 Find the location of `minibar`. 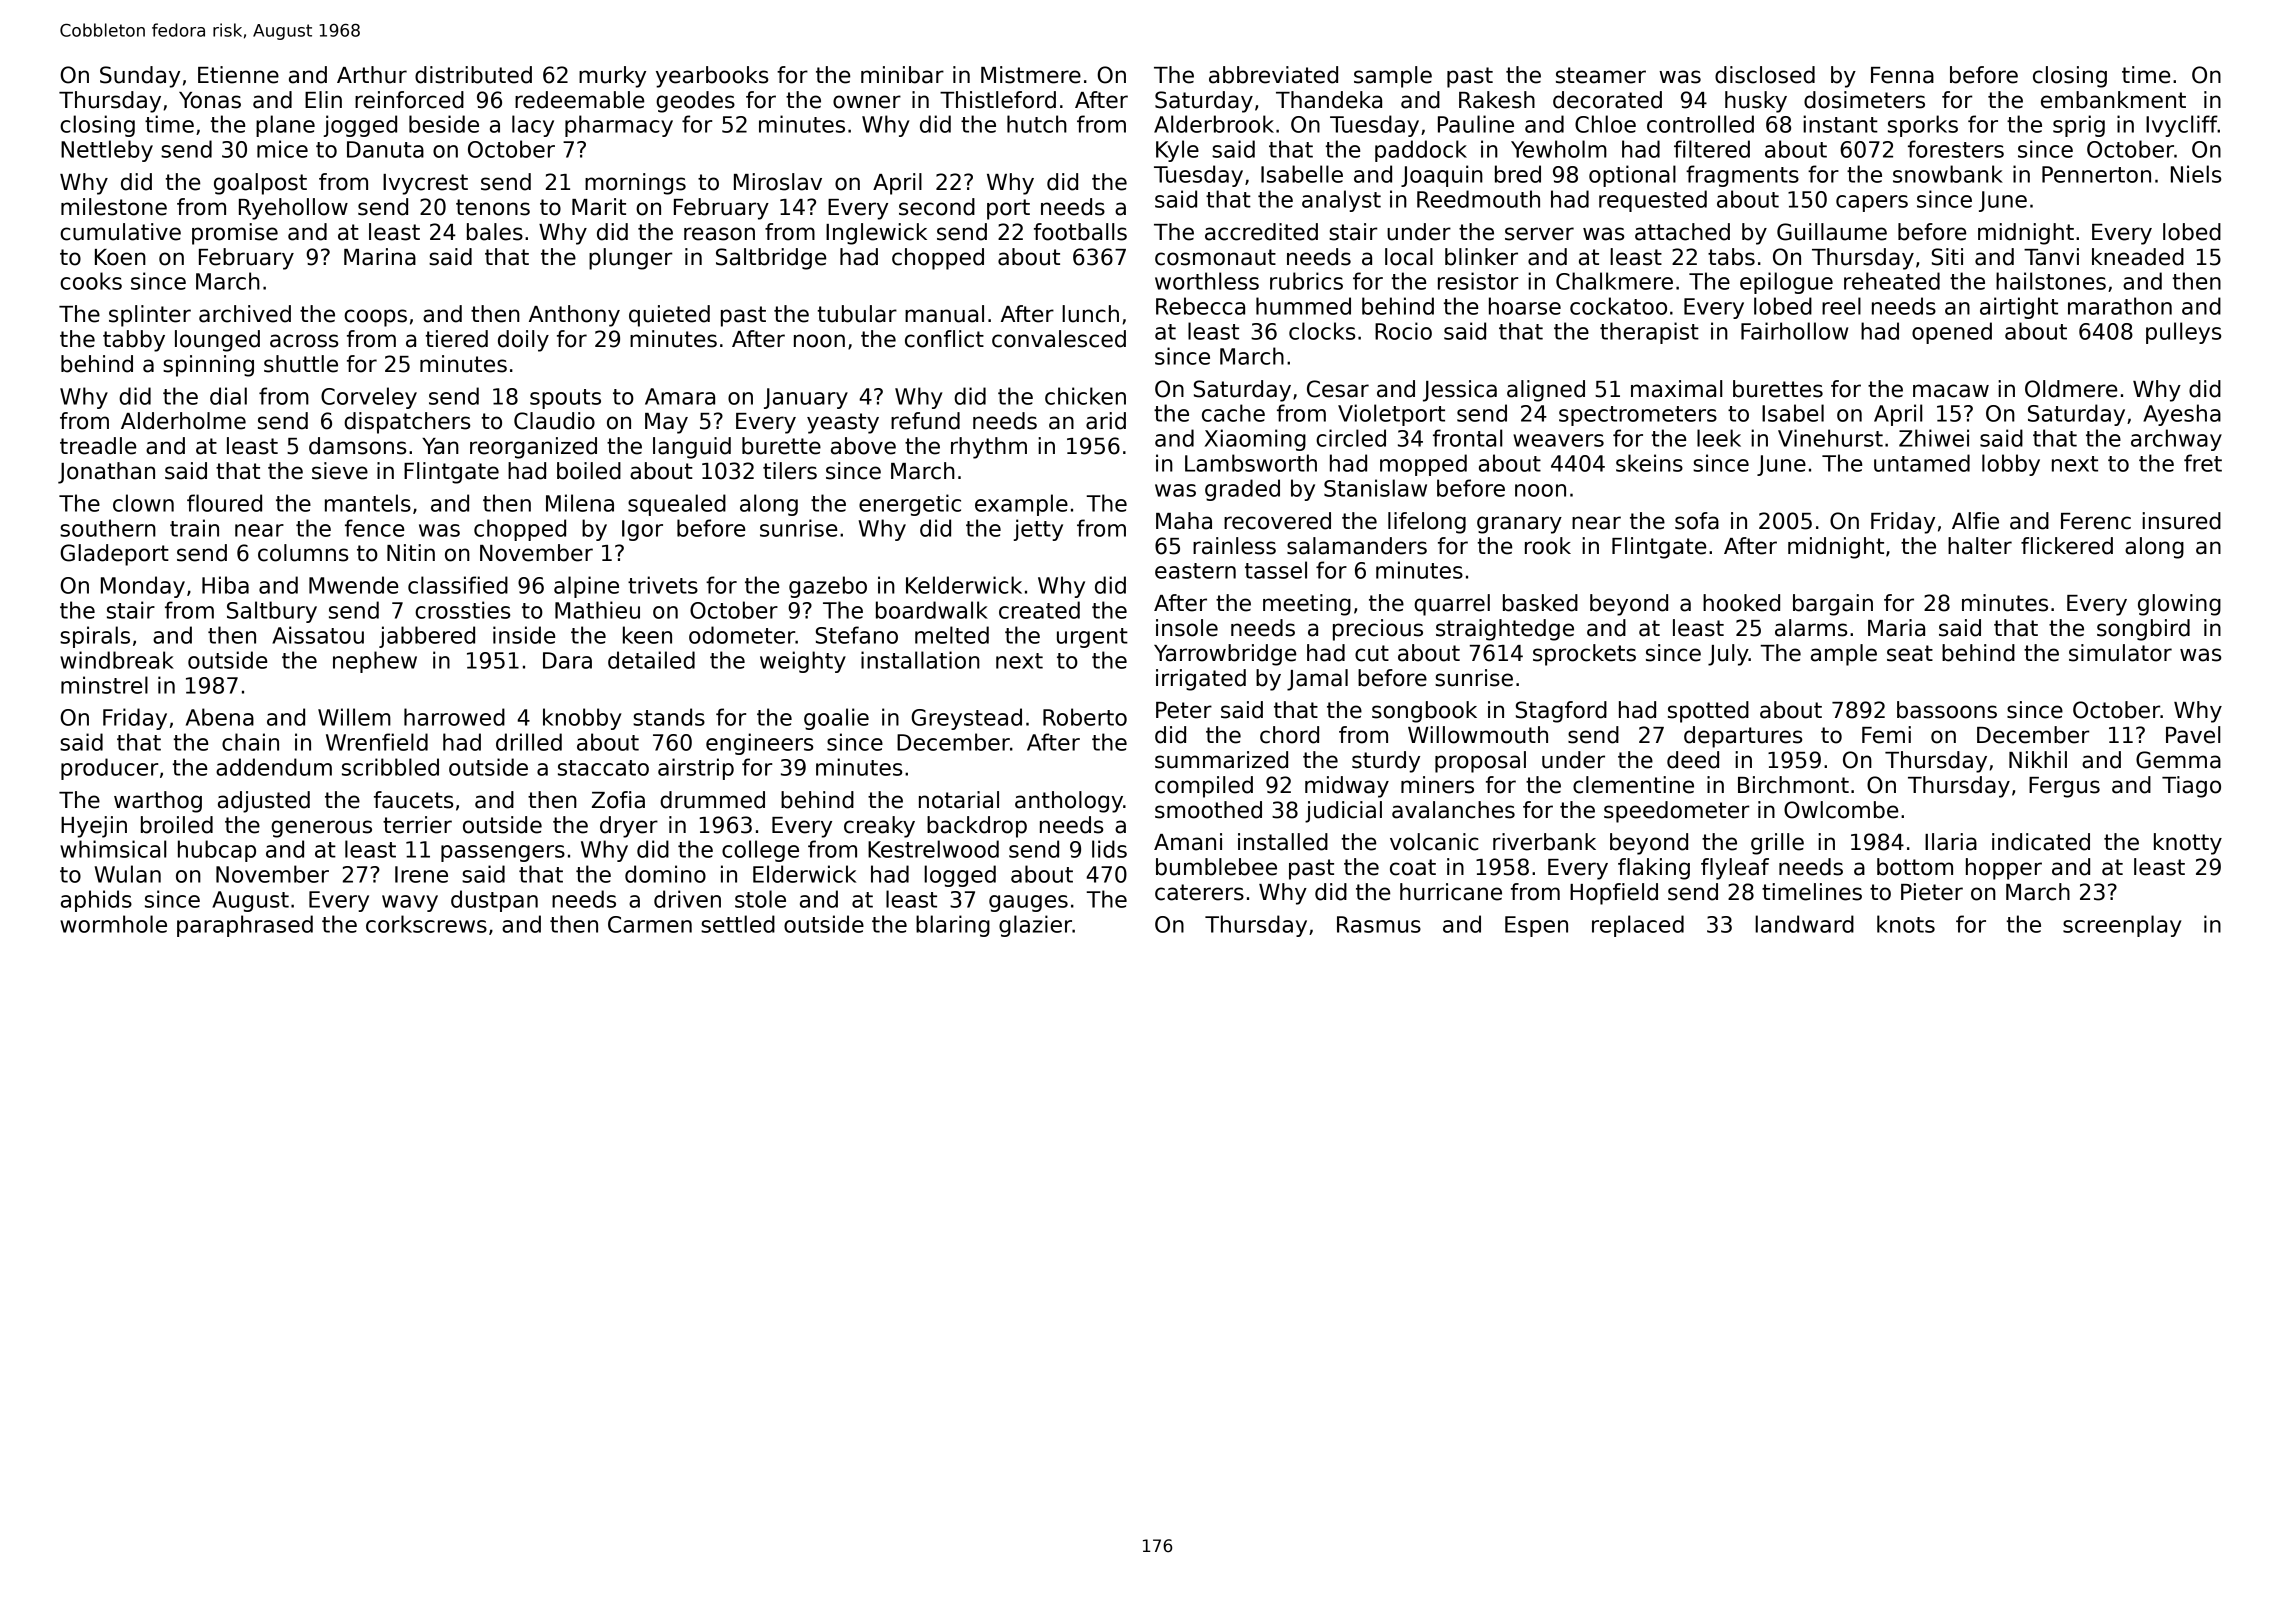

minibar is located at coordinates (902, 75).
